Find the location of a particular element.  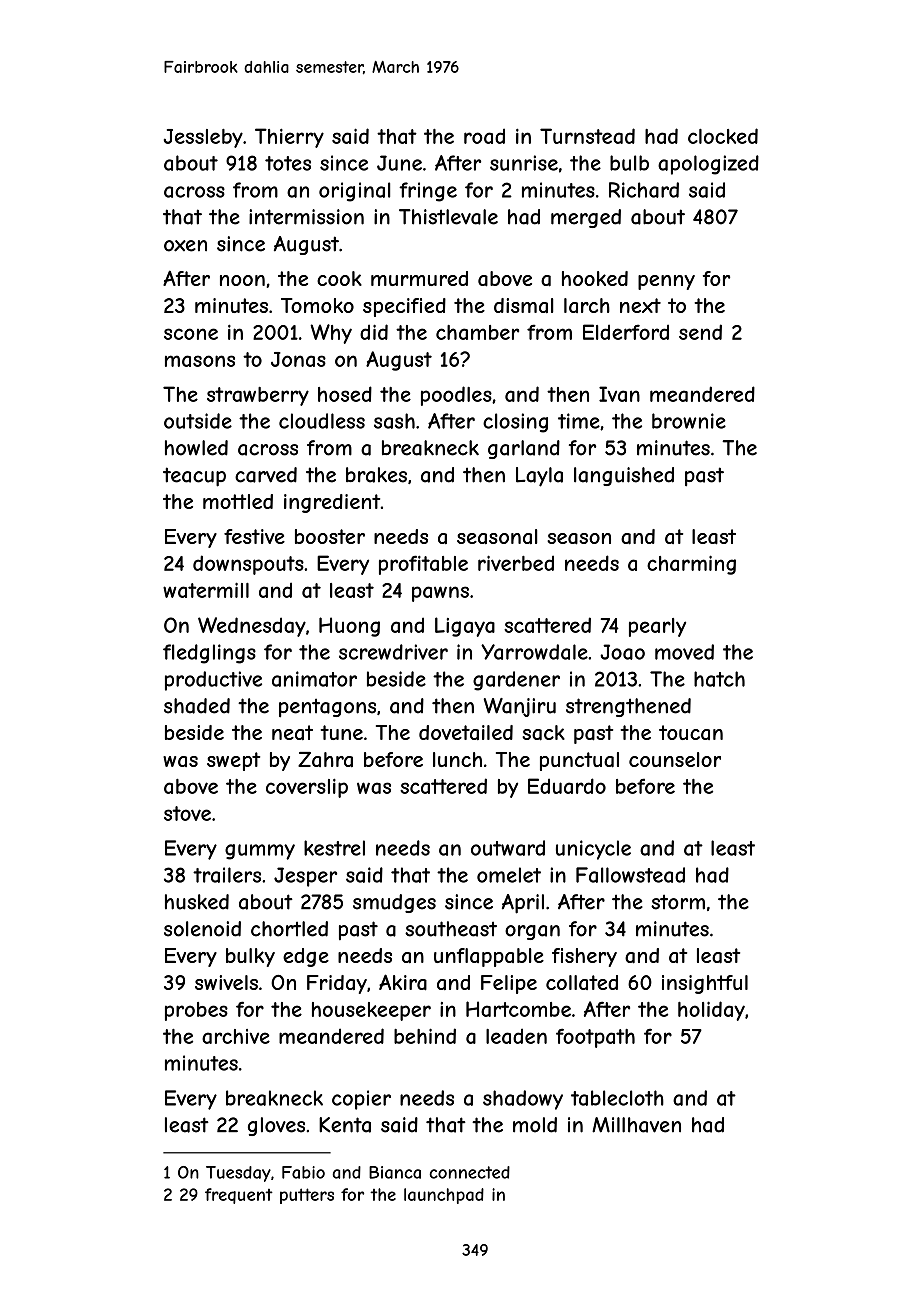

charming is located at coordinates (691, 565).
